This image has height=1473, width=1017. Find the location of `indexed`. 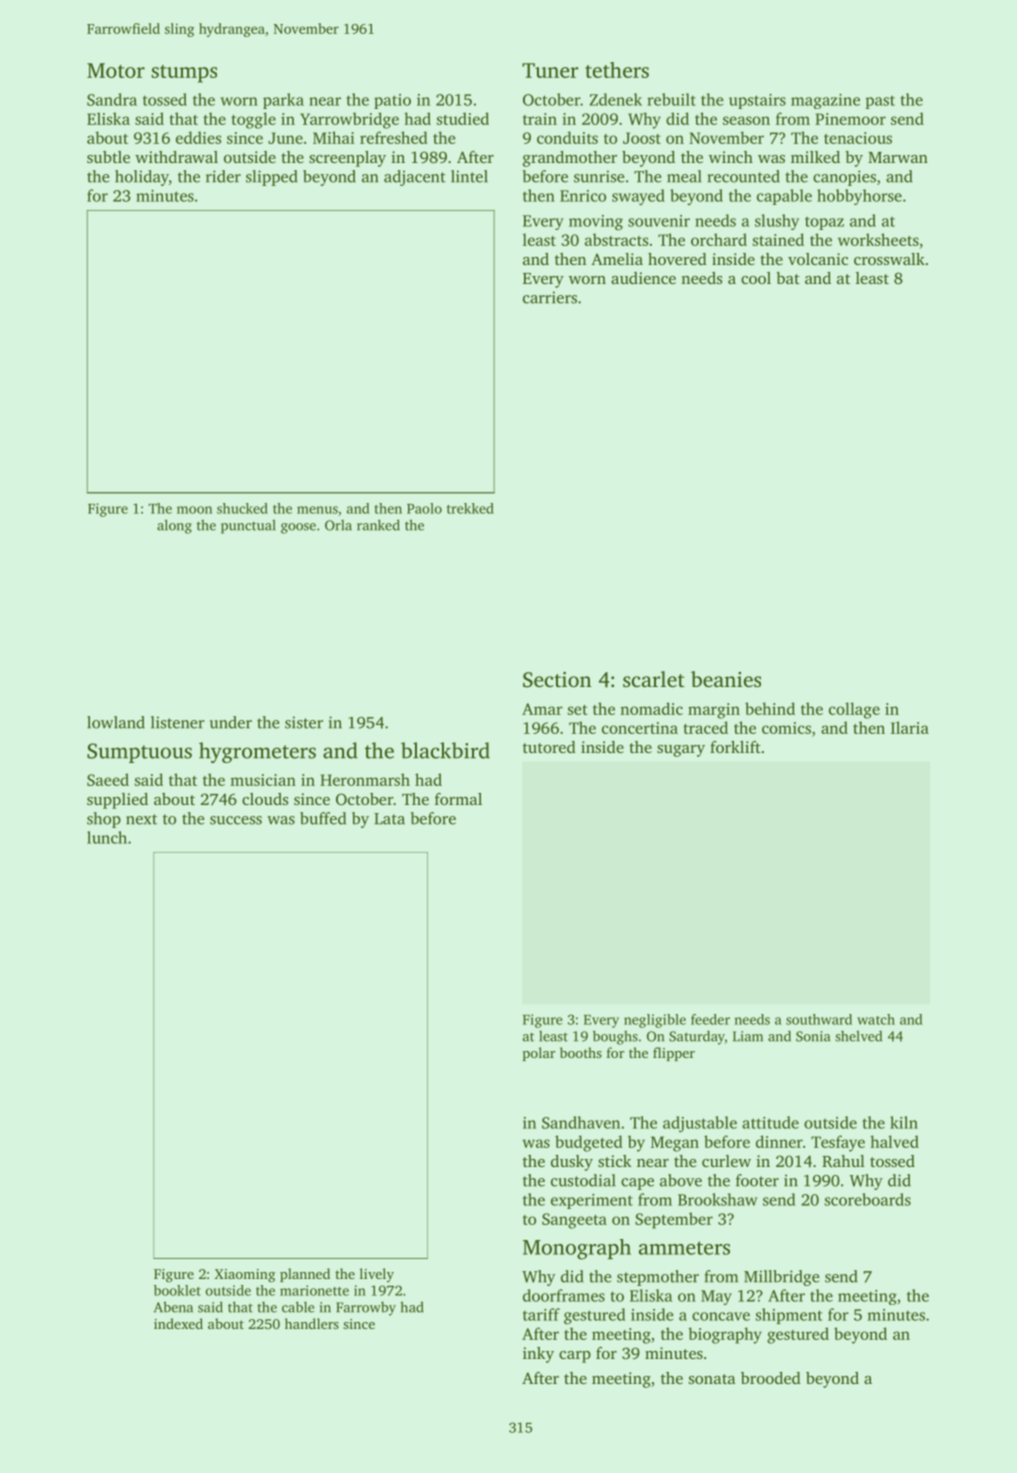

indexed is located at coordinates (178, 1323).
